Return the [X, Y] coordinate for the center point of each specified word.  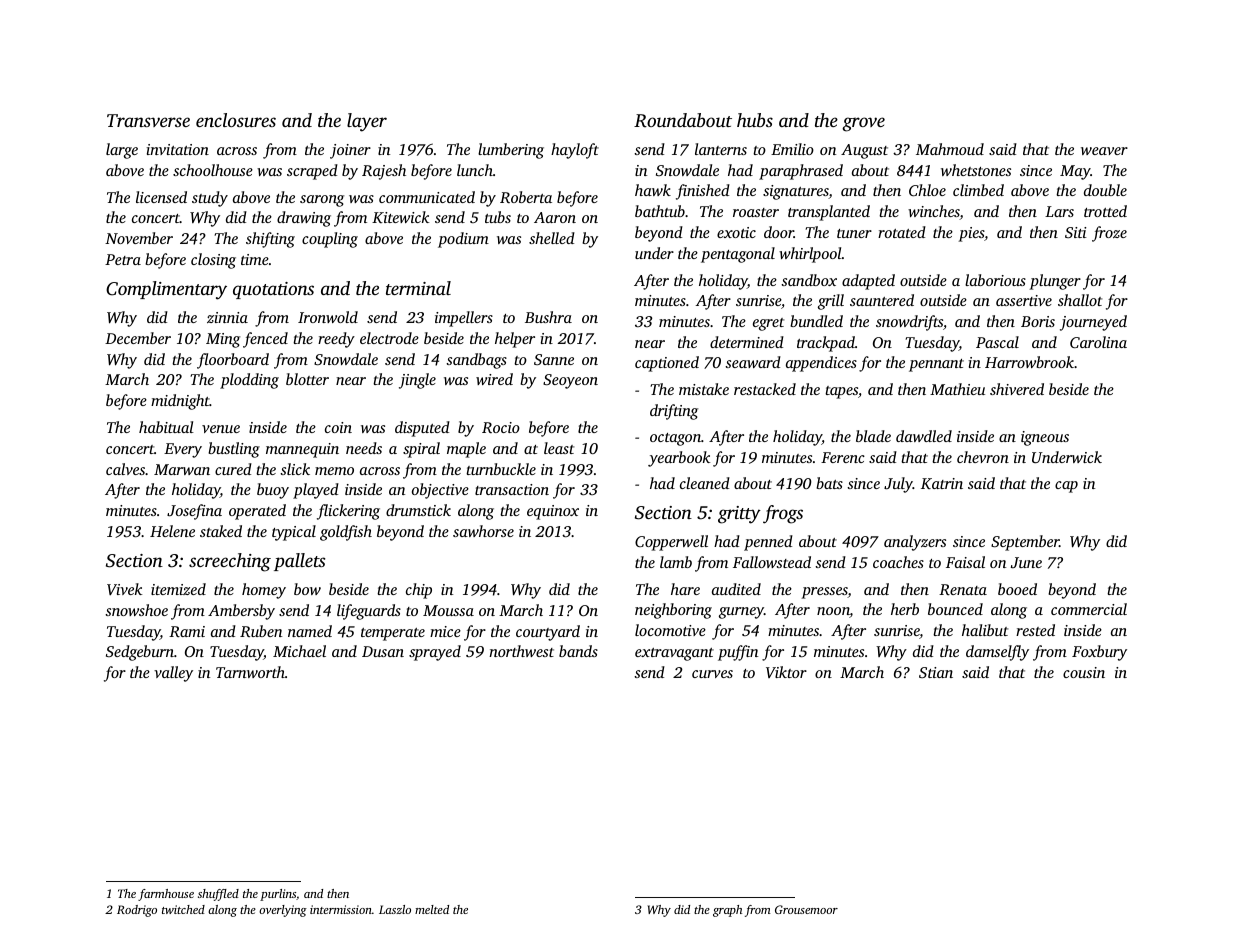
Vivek [124, 589]
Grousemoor [806, 909]
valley [173, 674]
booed [1017, 589]
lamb [676, 562]
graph [727, 911]
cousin [1084, 672]
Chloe [927, 190]
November [139, 238]
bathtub [660, 211]
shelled [552, 238]
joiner [350, 151]
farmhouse [166, 895]
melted [432, 909]
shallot [1080, 300]
